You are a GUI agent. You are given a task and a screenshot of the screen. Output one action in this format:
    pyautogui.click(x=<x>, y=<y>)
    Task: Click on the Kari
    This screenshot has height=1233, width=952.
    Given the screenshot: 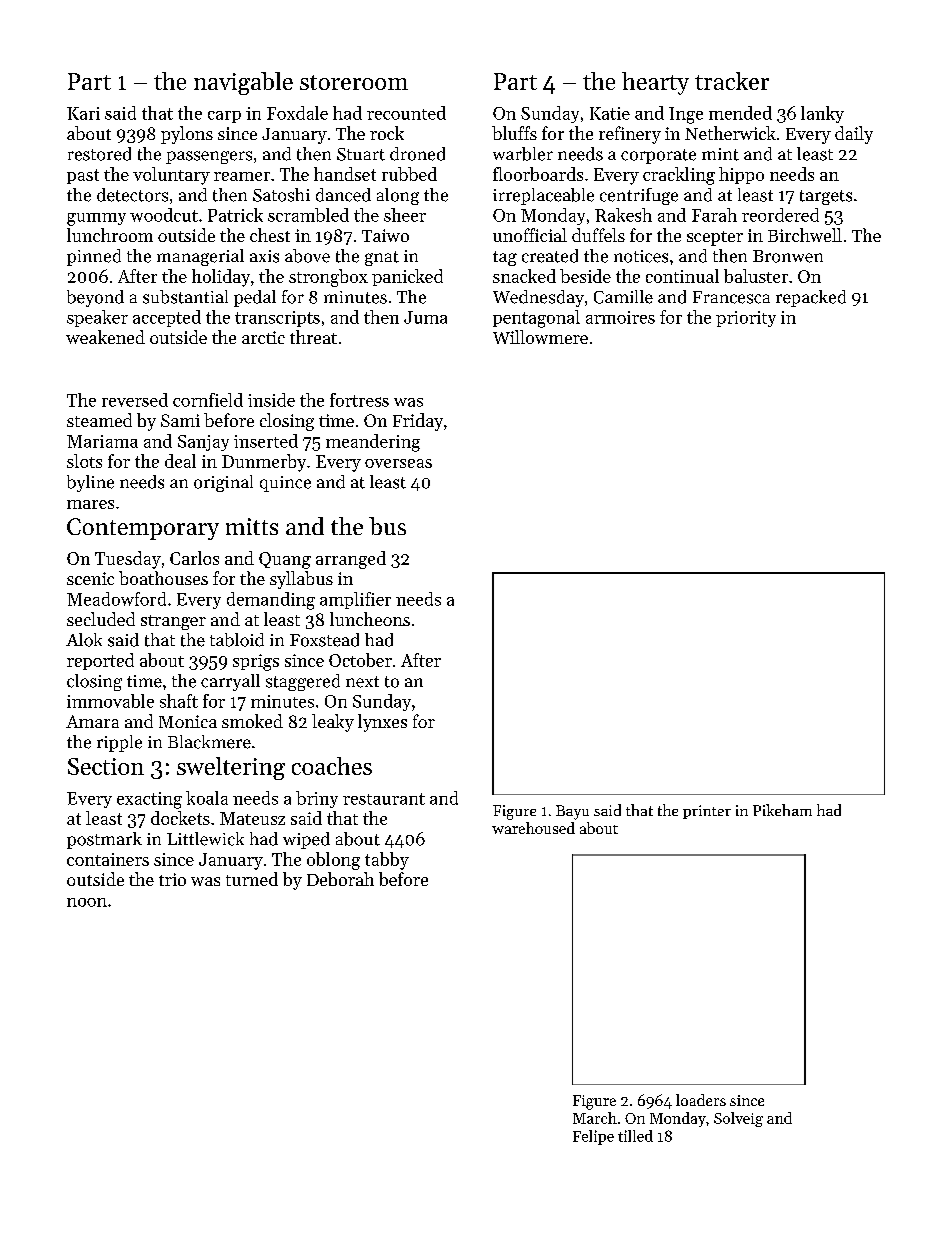 What is the action you would take?
    pyautogui.click(x=83, y=113)
